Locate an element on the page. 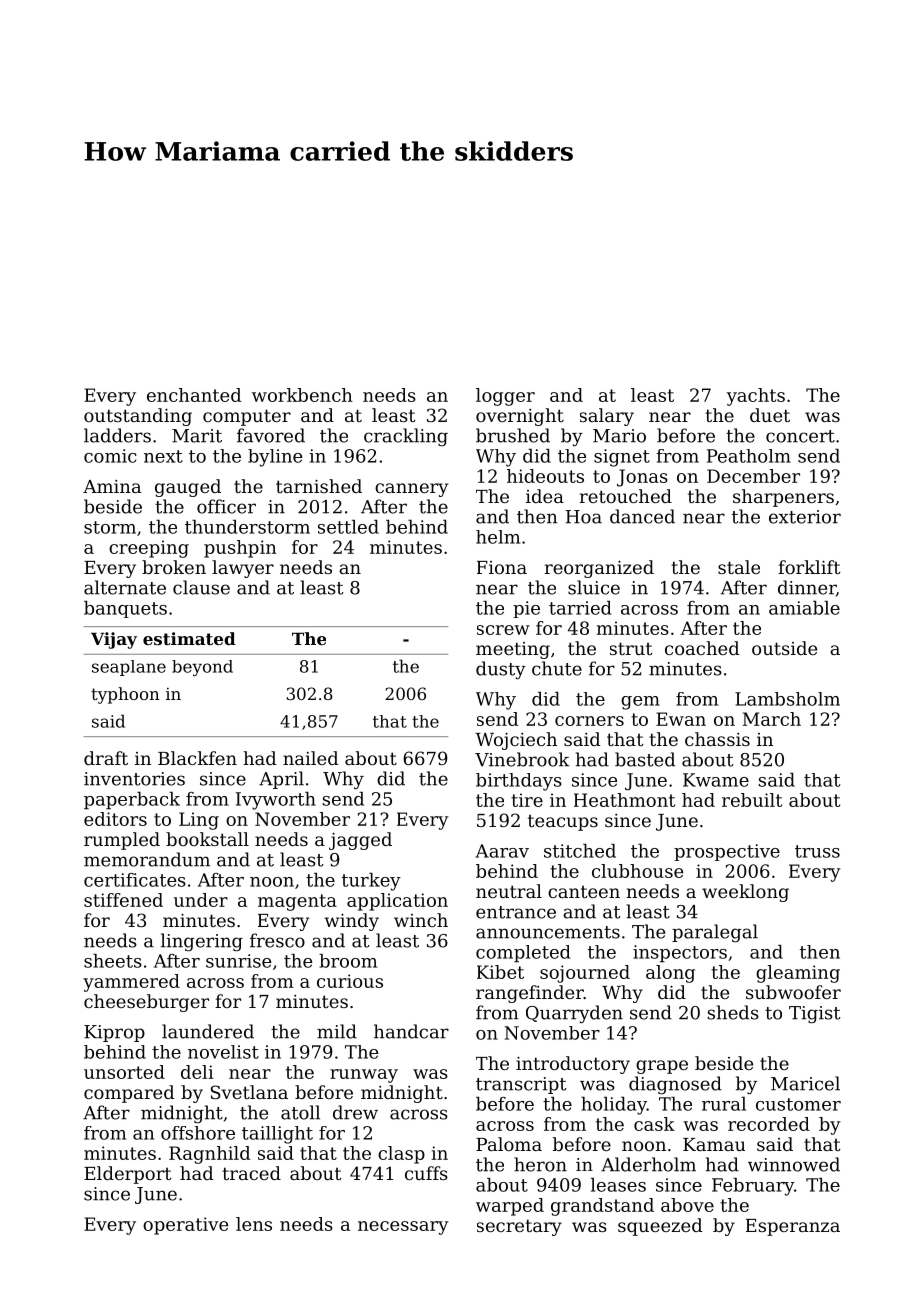 This page has height=1314, width=924. concert is located at coordinates (800, 436).
